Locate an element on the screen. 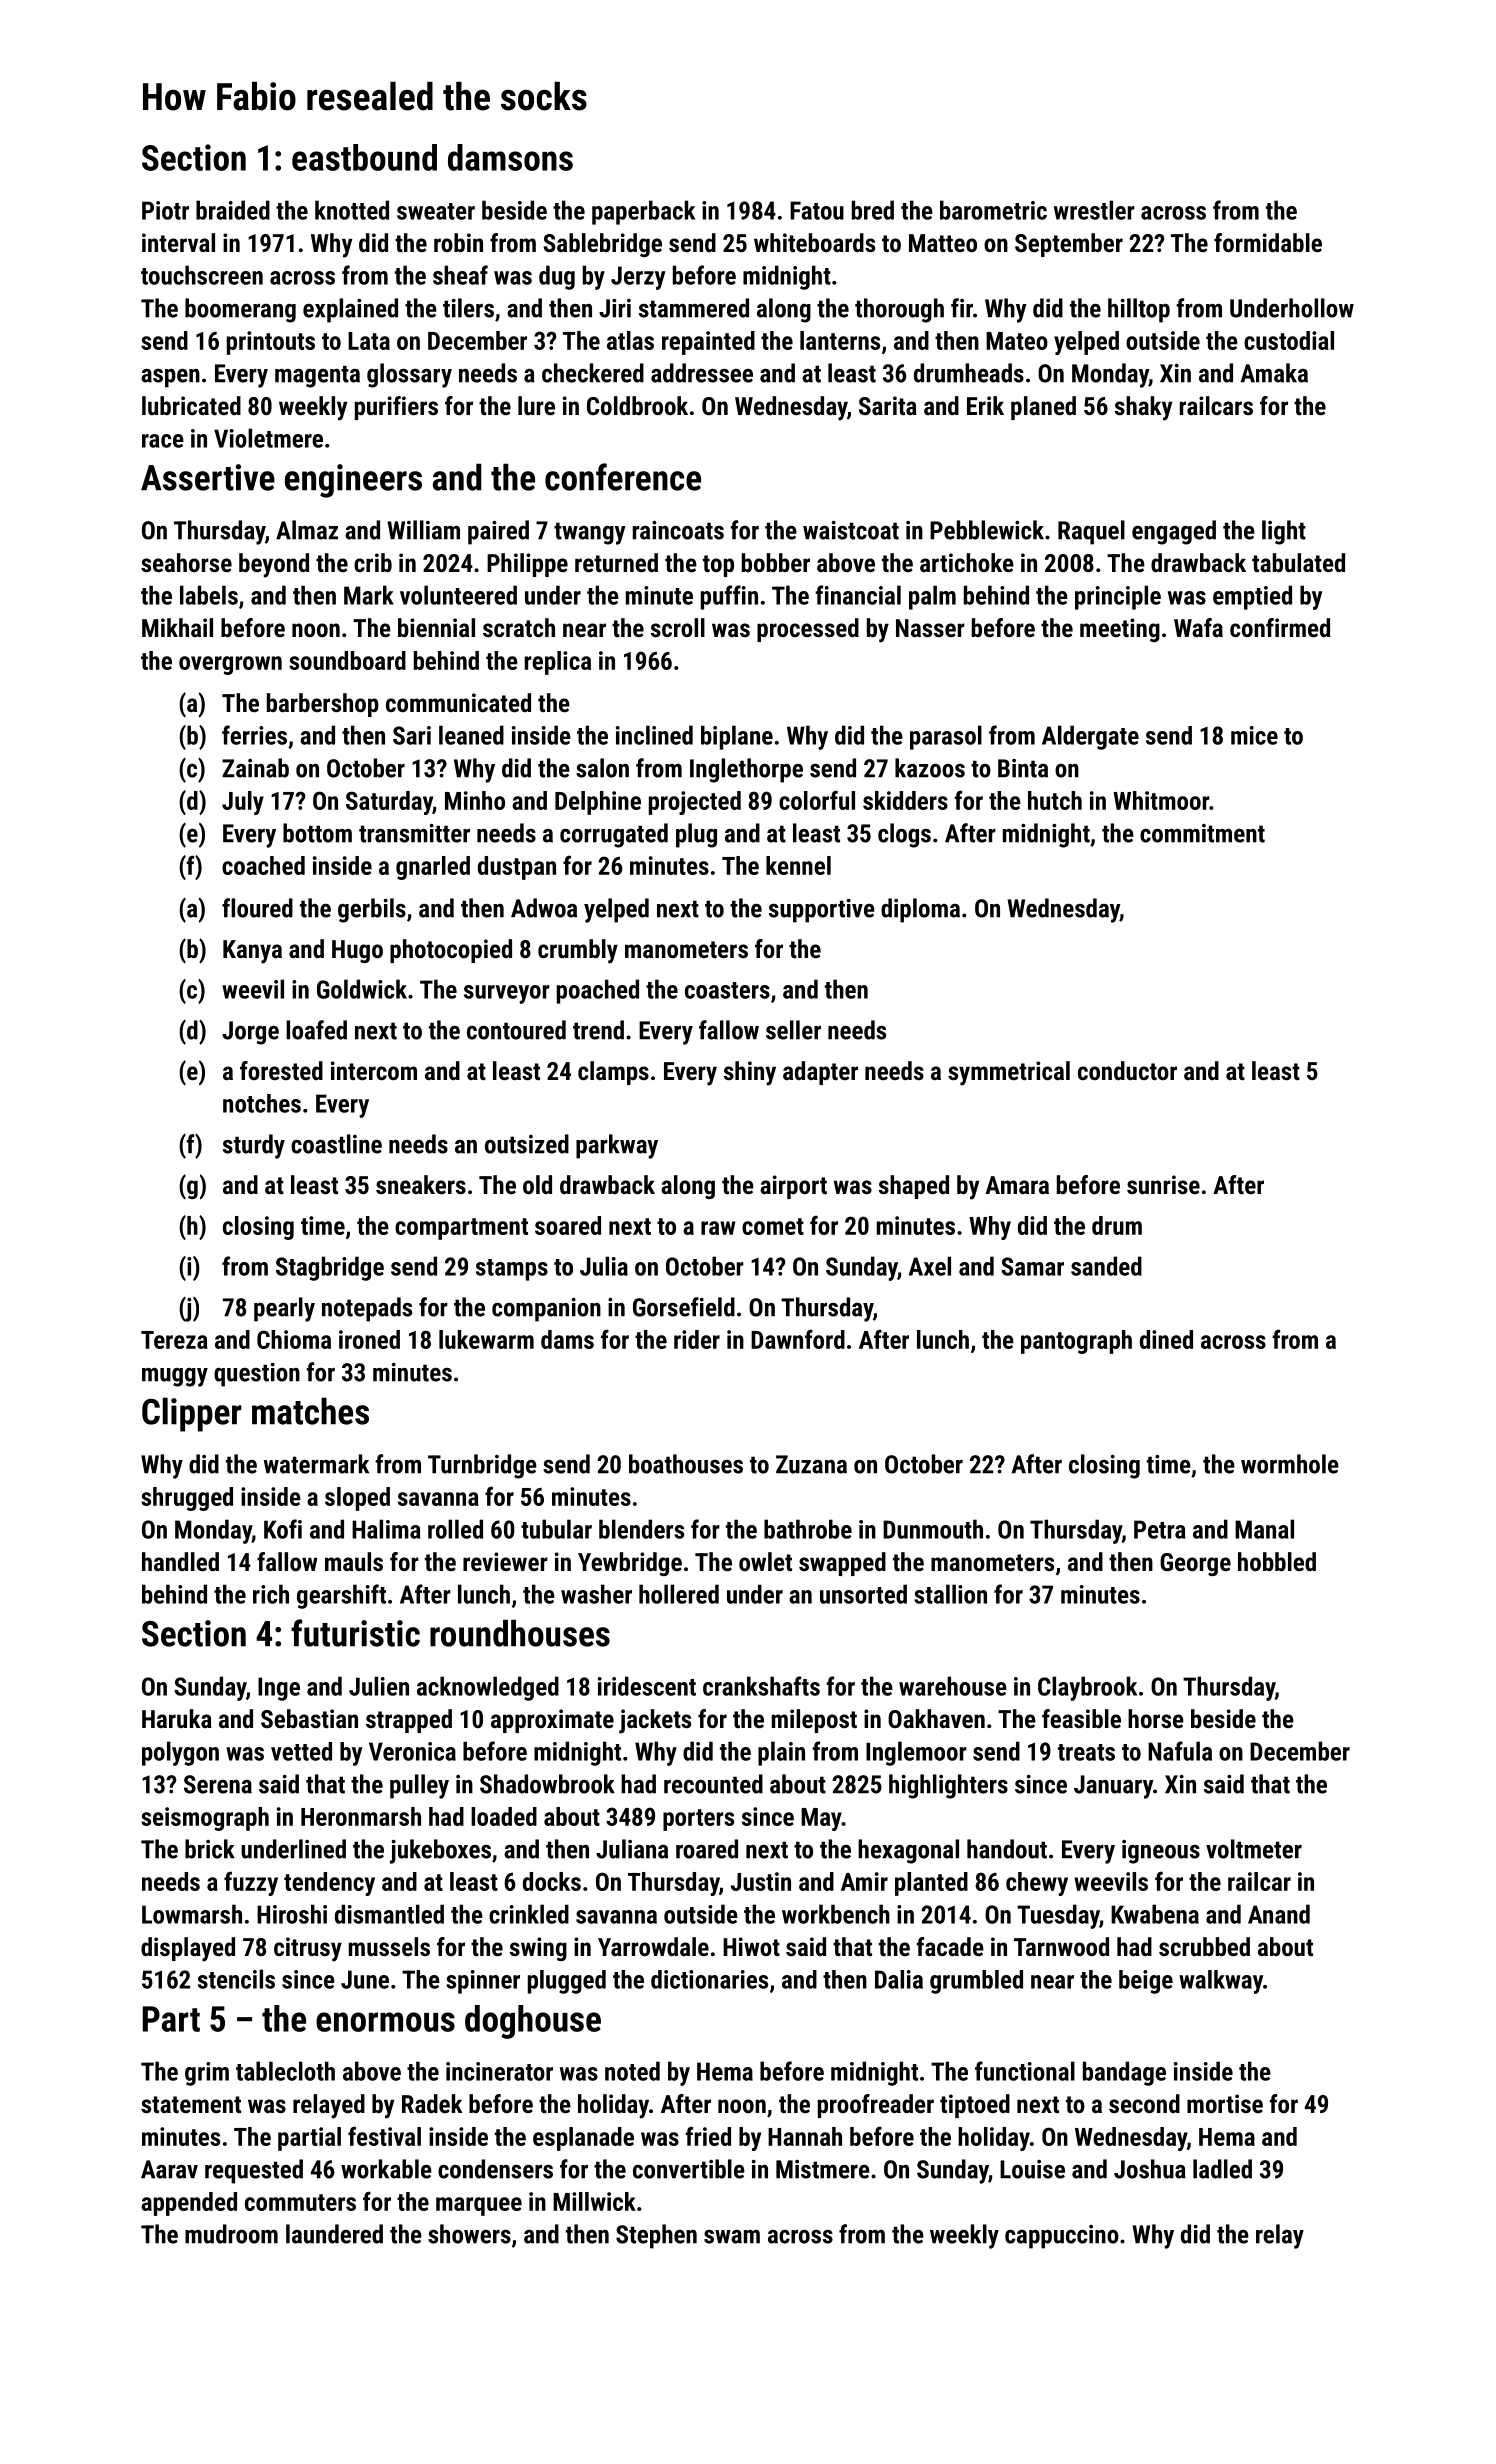 This screenshot has height=2464, width=1496. appended is located at coordinates (189, 2204).
